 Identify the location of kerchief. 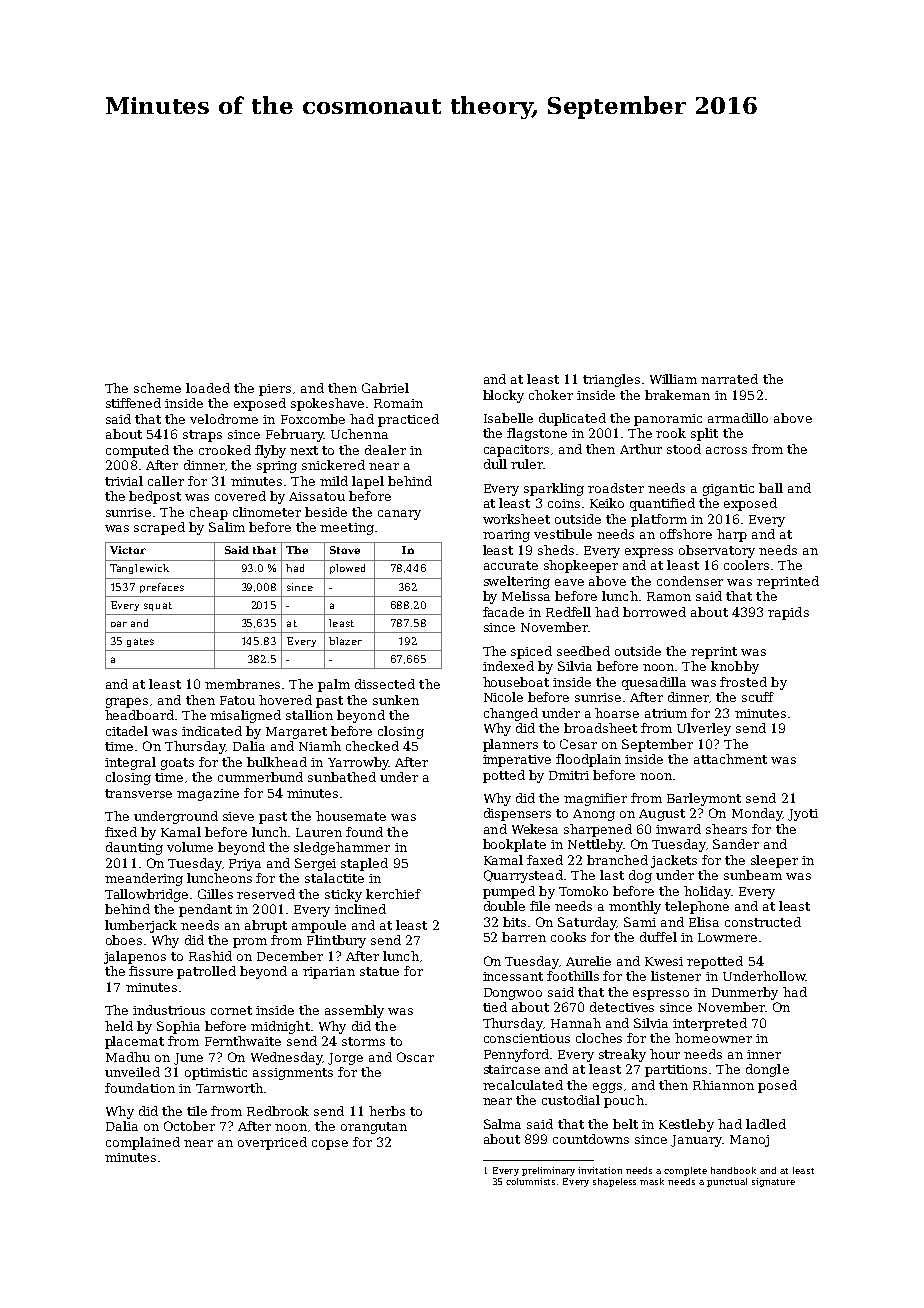
(393, 894).
